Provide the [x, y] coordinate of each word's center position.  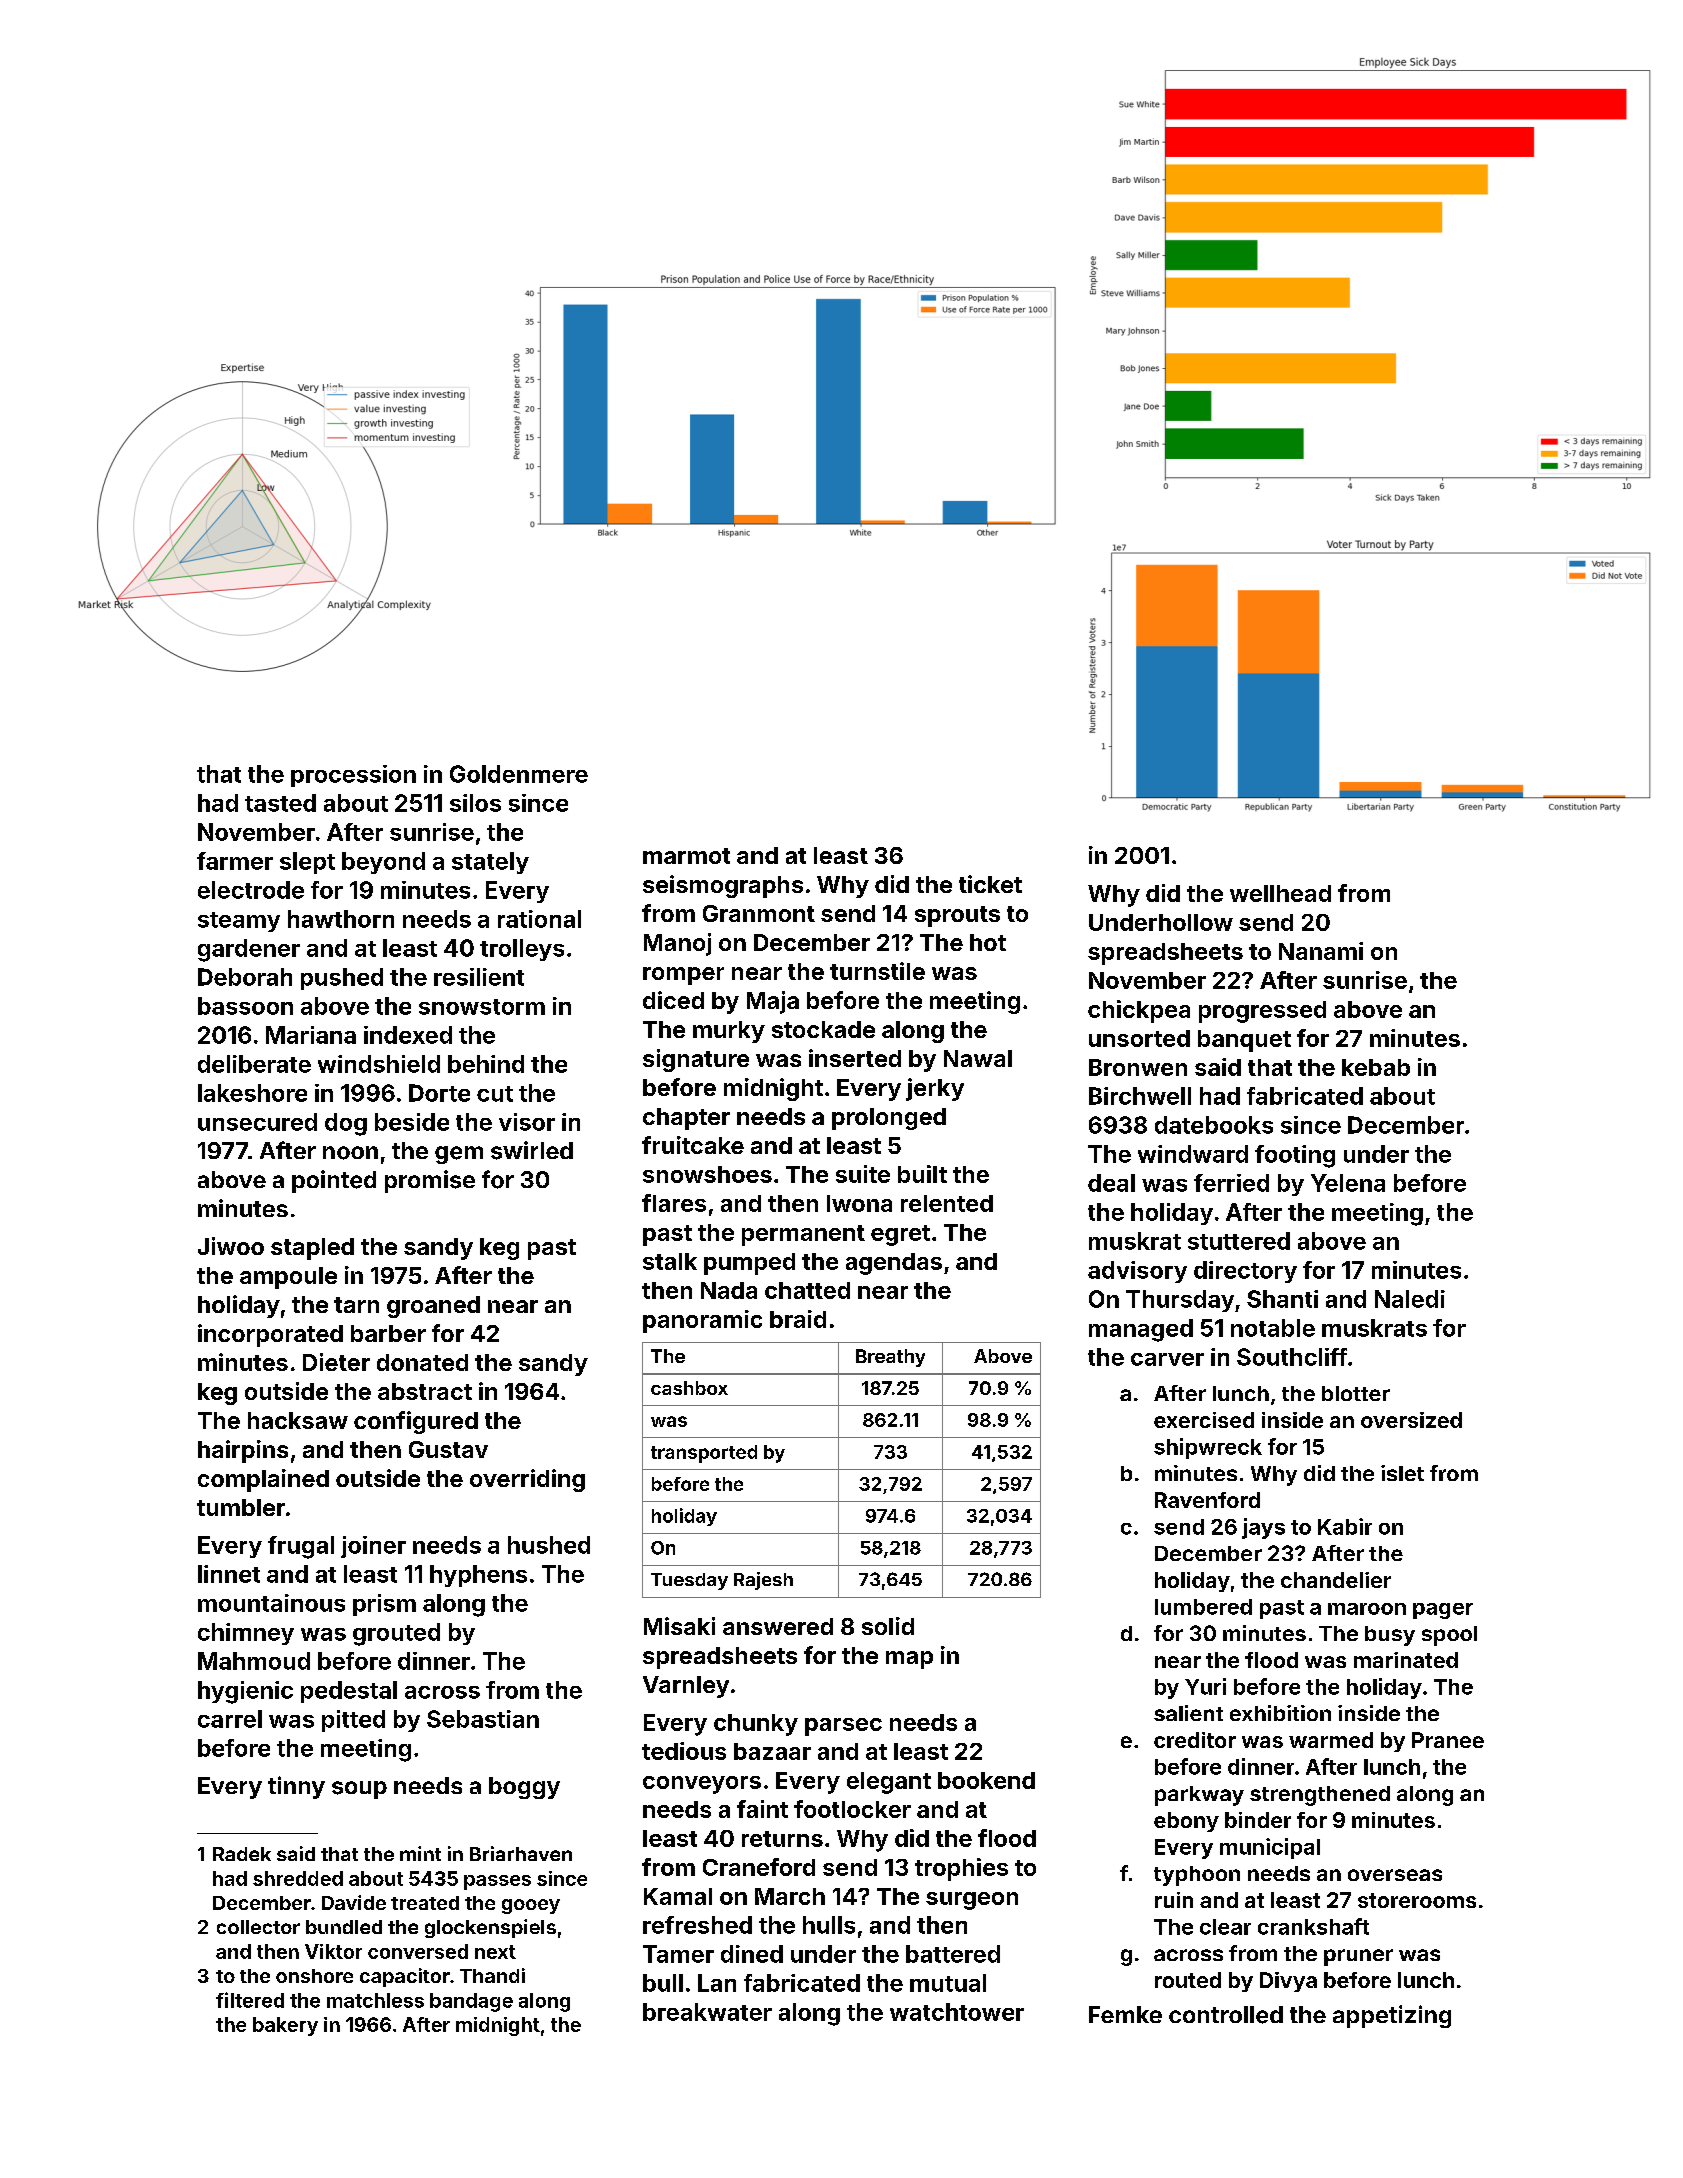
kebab [1376, 1067]
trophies [961, 1869]
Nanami [1321, 951]
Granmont [759, 913]
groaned [433, 1307]
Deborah [245, 977]
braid [798, 1319]
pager [1443, 1611]
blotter [1356, 1393]
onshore [314, 1976]
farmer [235, 861]
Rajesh [763, 1581]
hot [988, 942]
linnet [229, 1574]
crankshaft [1313, 1926]
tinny [296, 1787]
